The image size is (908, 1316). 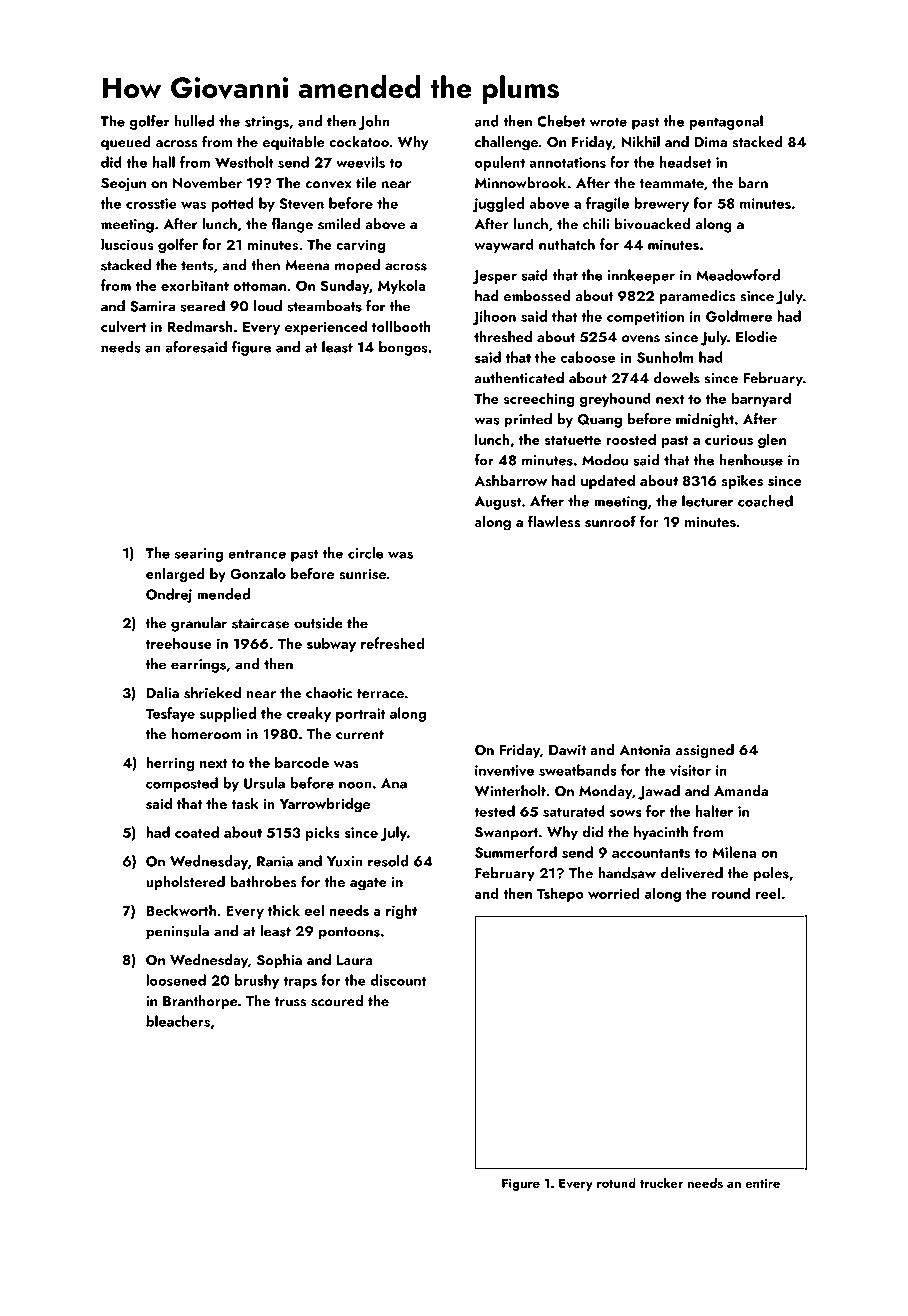 What do you see at coordinates (257, 981) in the page?
I see `brushy` at bounding box center [257, 981].
